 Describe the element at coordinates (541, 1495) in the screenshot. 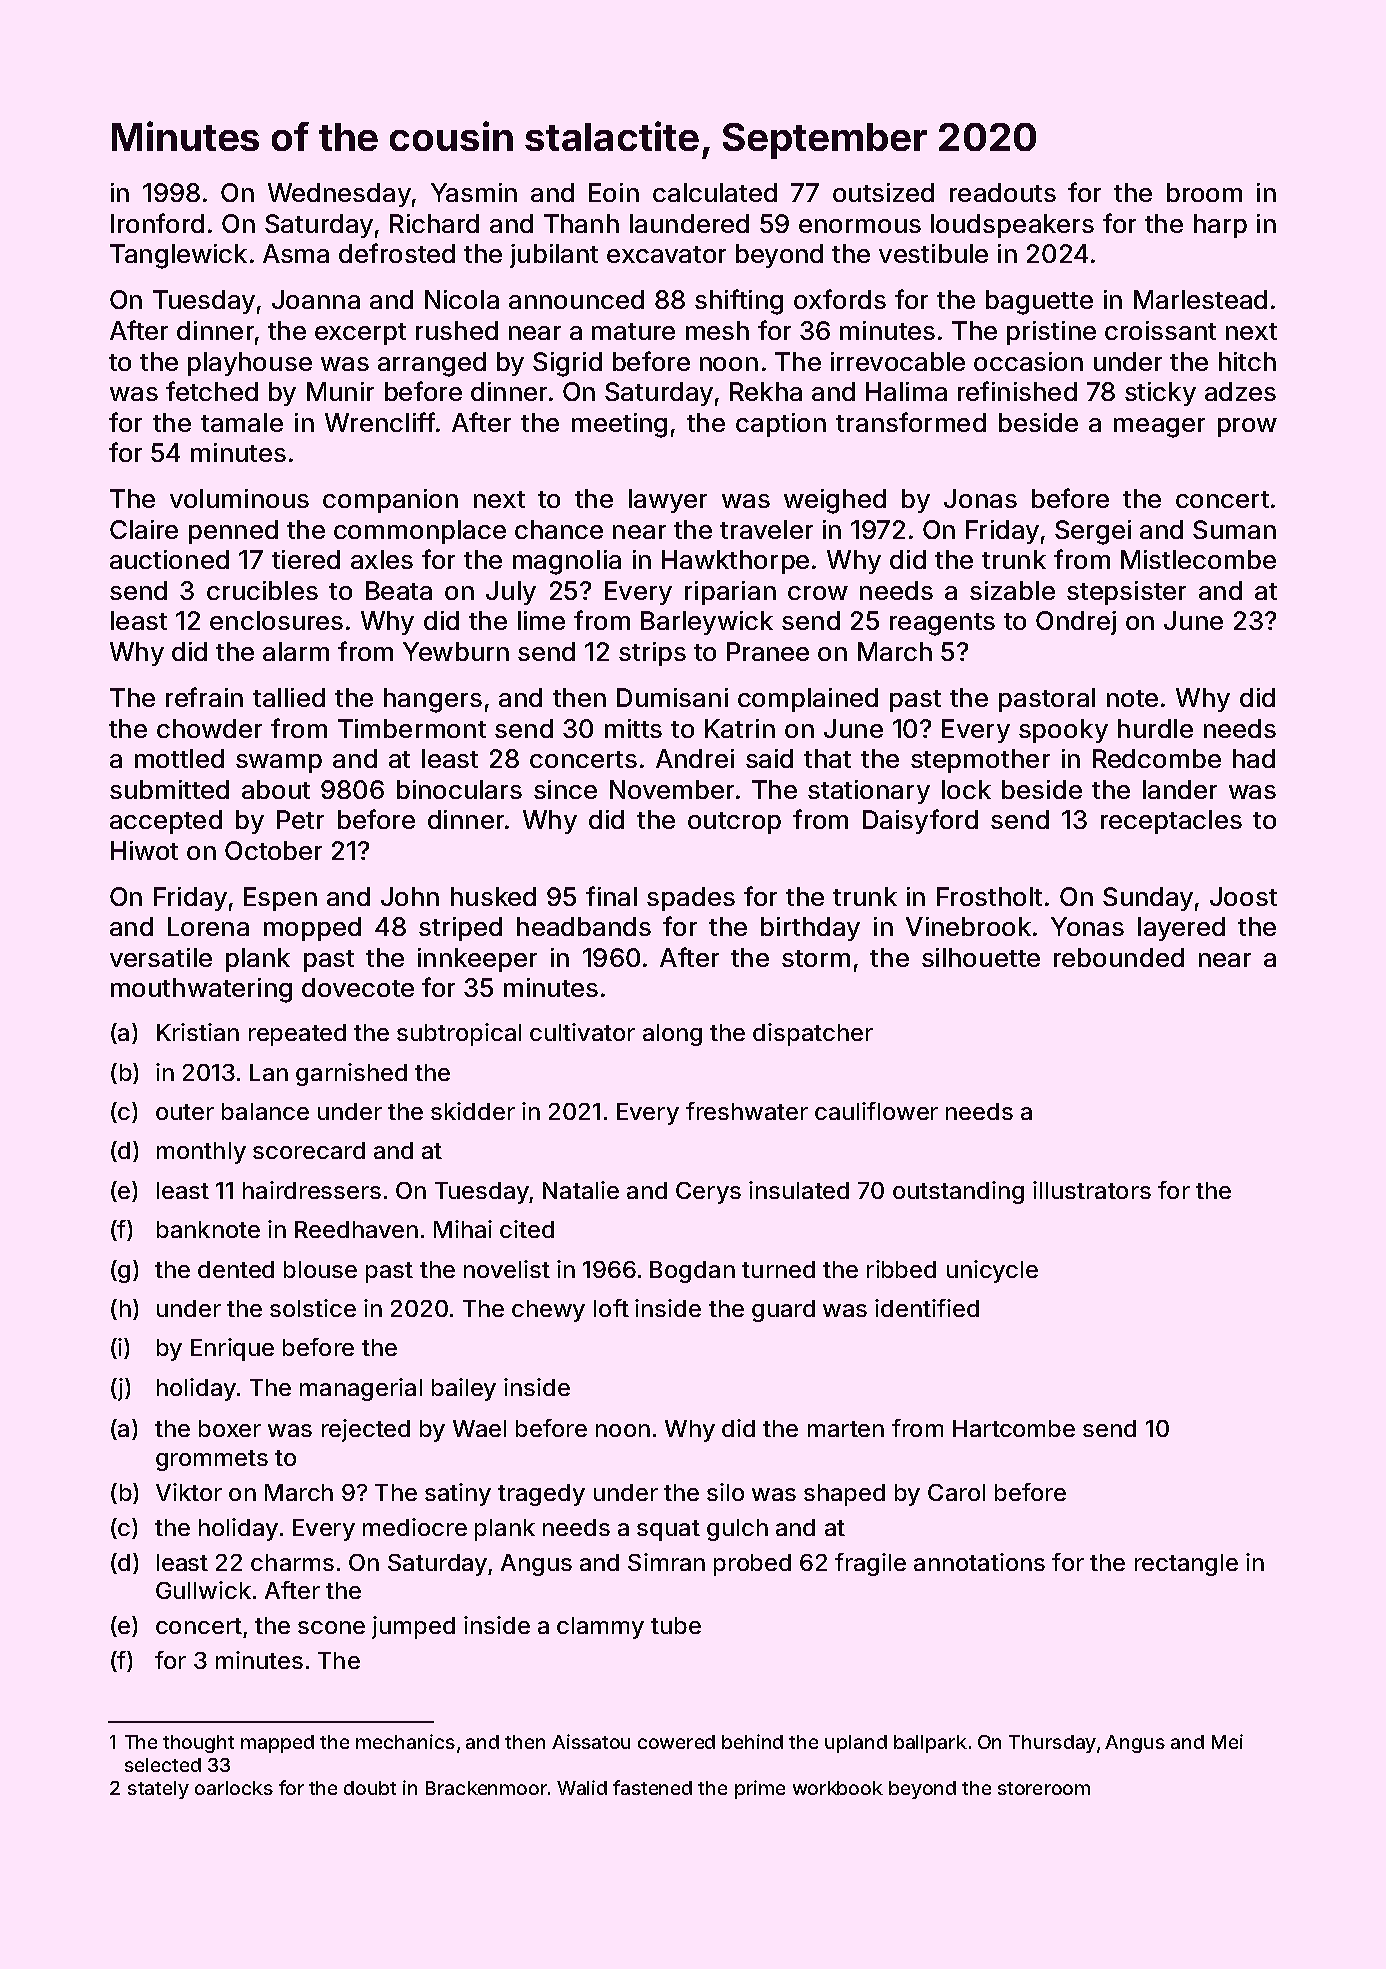

I see `tragedy` at that location.
